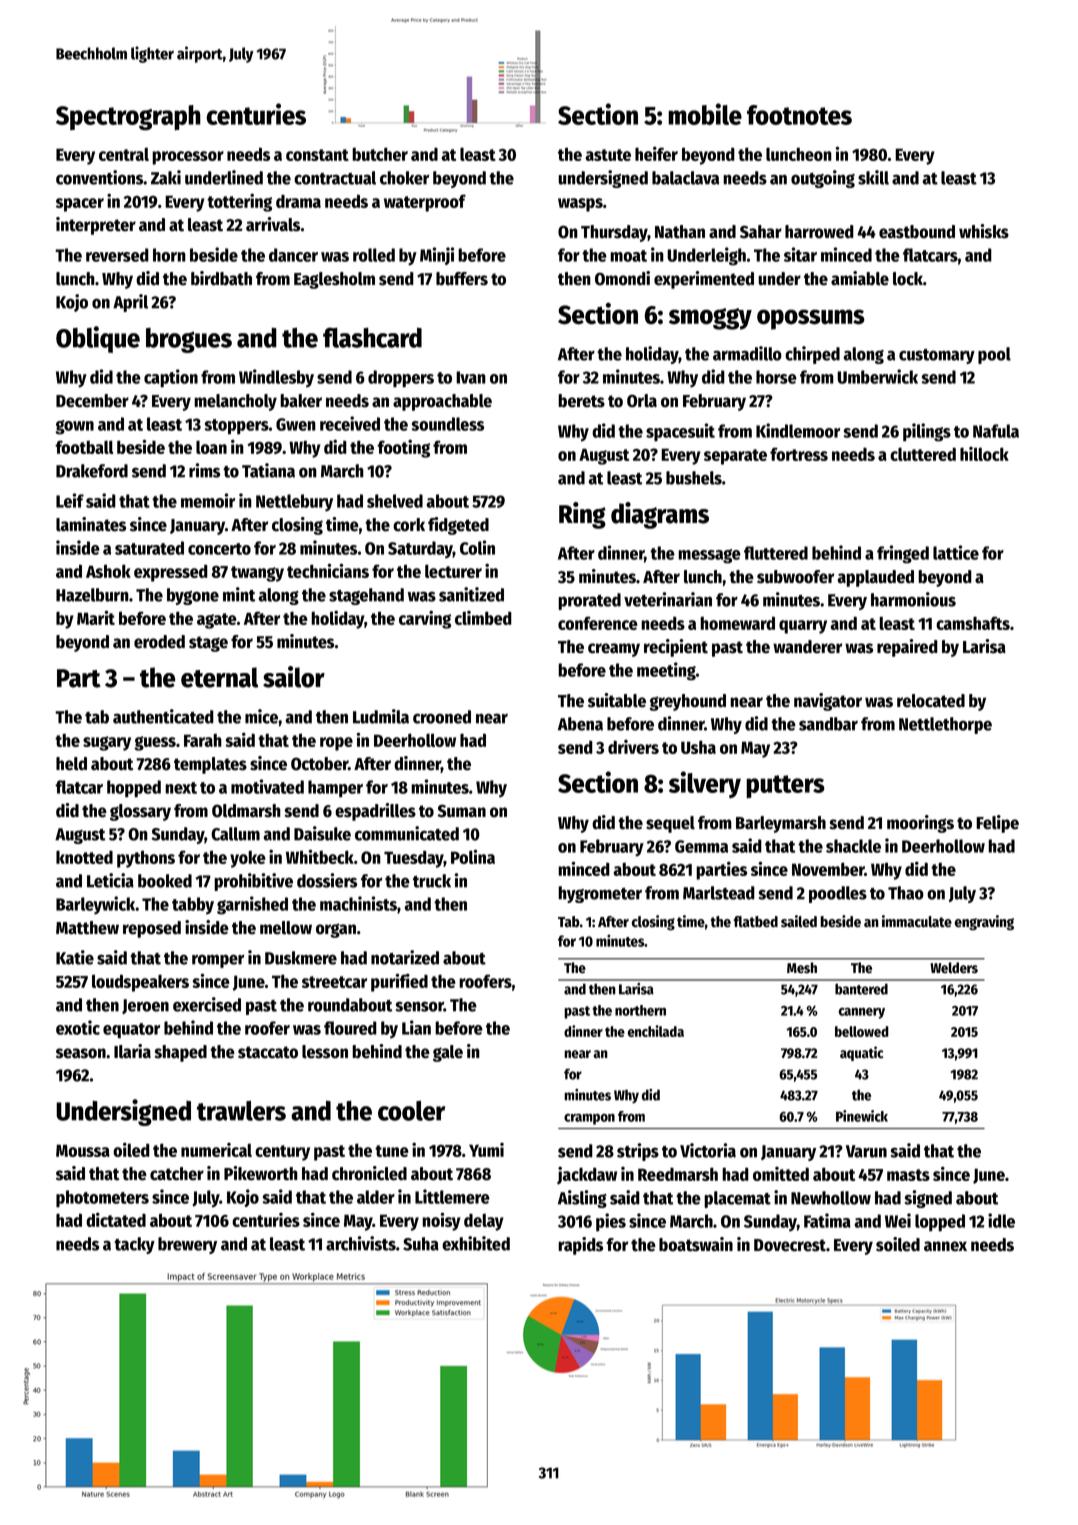 The height and width of the page is (1525, 1078). What do you see at coordinates (642, 401) in the page?
I see `Orla` at bounding box center [642, 401].
